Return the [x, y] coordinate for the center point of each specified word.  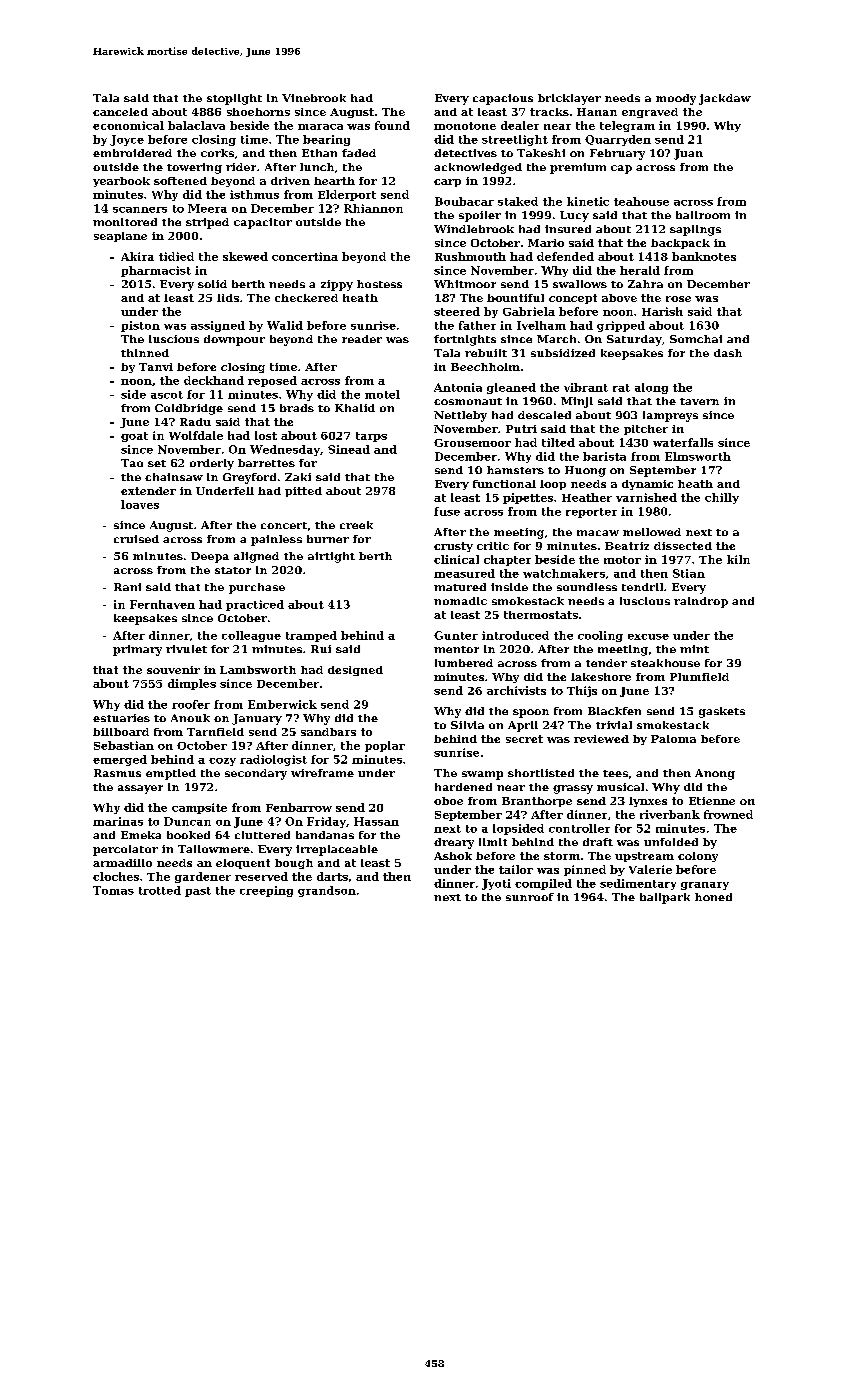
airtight [331, 557]
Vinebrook [314, 98]
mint [694, 649]
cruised [136, 539]
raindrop [701, 602]
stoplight [234, 99]
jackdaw [725, 99]
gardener [203, 877]
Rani [127, 587]
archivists [516, 690]
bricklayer [569, 99]
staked [518, 201]
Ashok [453, 856]
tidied [176, 256]
